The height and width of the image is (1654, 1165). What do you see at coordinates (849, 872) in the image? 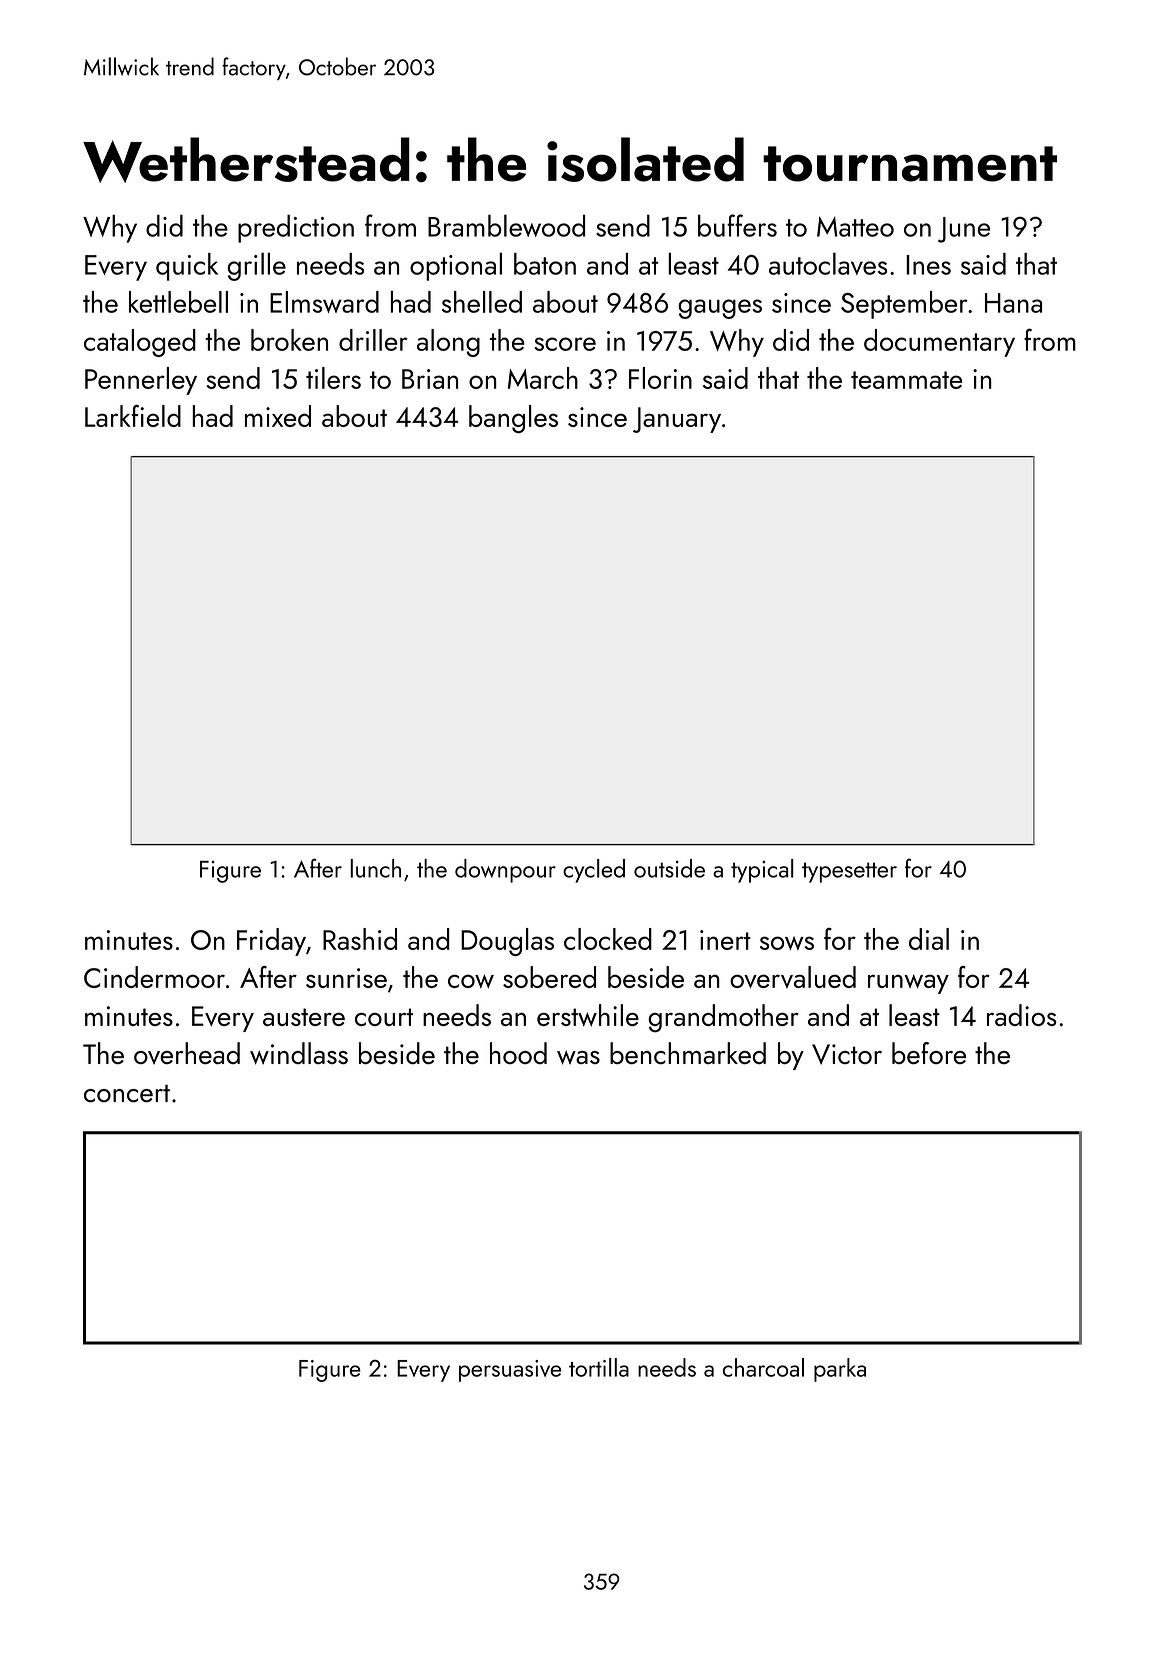
I see `typesetter` at bounding box center [849, 872].
